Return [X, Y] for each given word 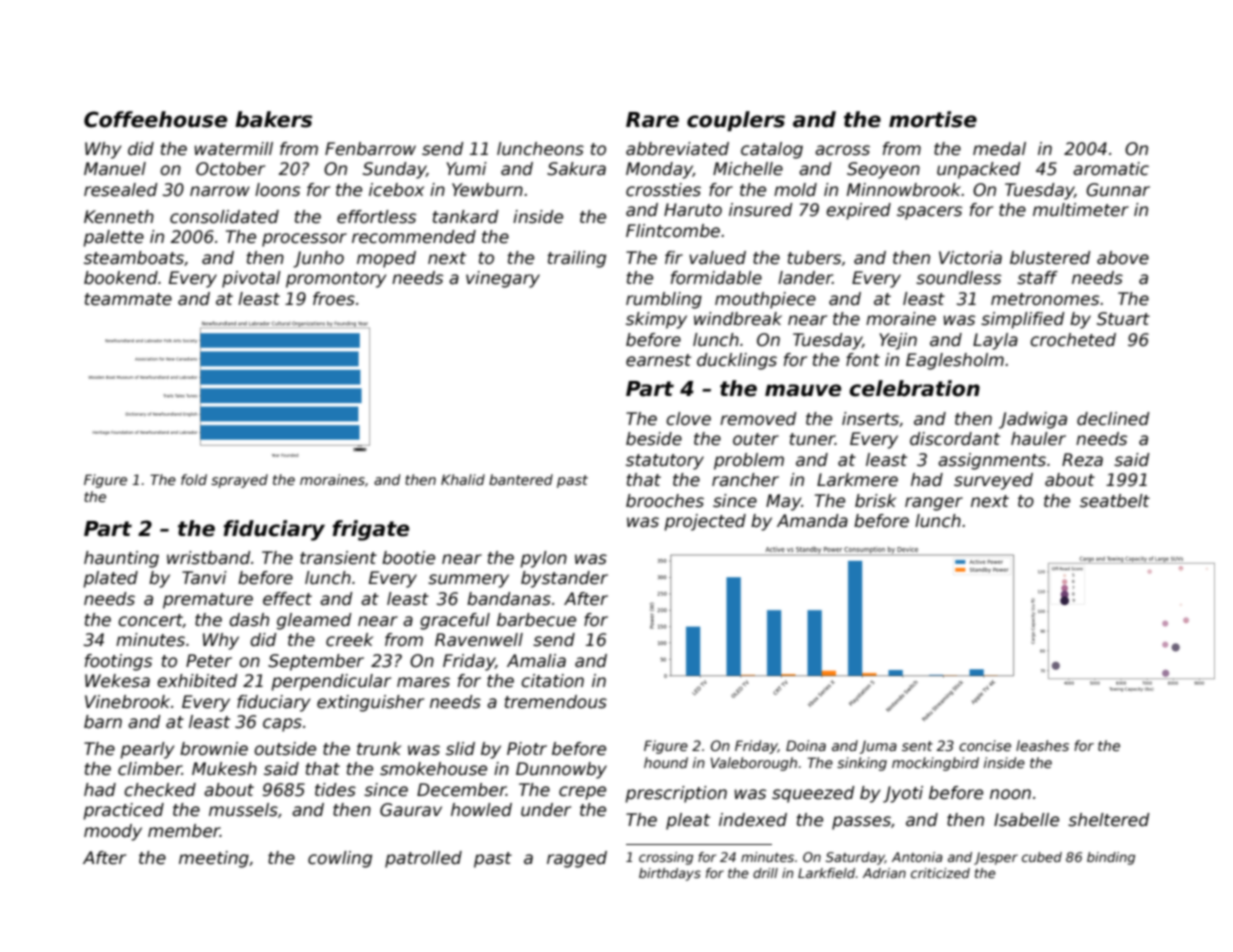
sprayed [239, 481]
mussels [243, 810]
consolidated [224, 217]
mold [795, 190]
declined [1113, 419]
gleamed [314, 621]
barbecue [536, 620]
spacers [929, 213]
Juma [878, 747]
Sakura [576, 169]
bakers [273, 119]
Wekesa [117, 681]
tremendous [556, 702]
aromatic [1111, 169]
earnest [658, 360]
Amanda [812, 521]
